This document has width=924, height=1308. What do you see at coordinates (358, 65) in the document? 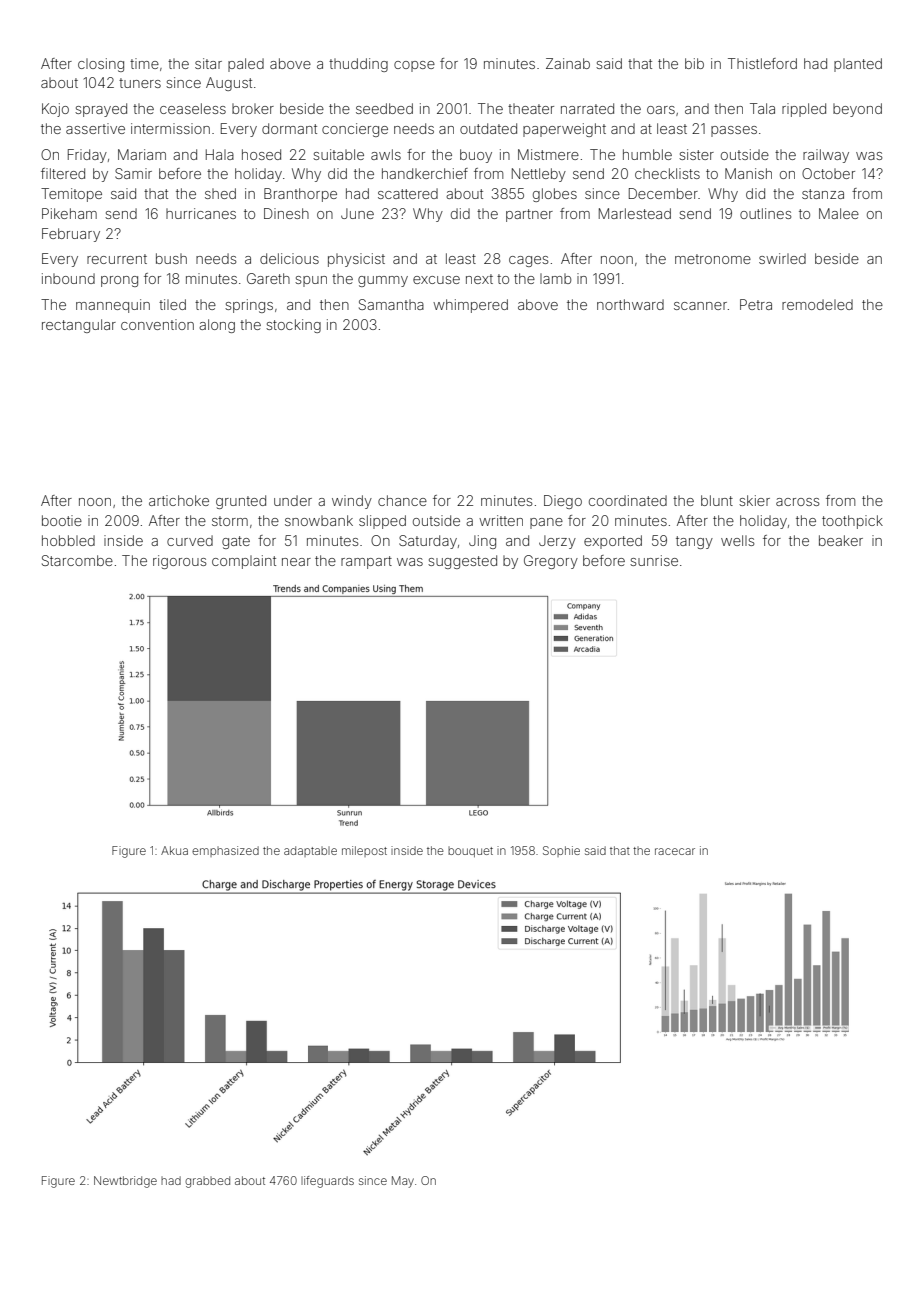
I see `thudding` at bounding box center [358, 65].
